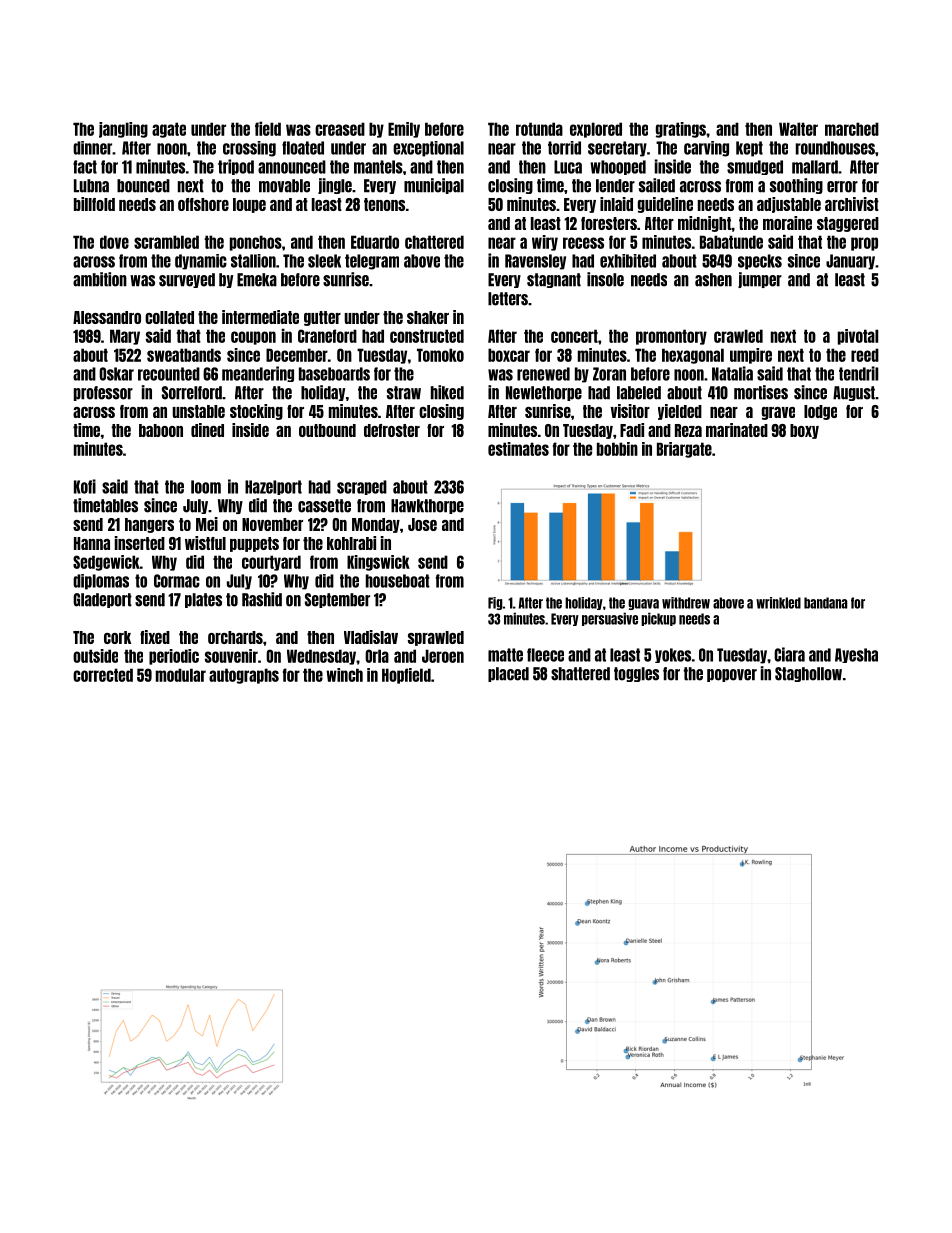  I want to click on shaker, so click(428, 317).
